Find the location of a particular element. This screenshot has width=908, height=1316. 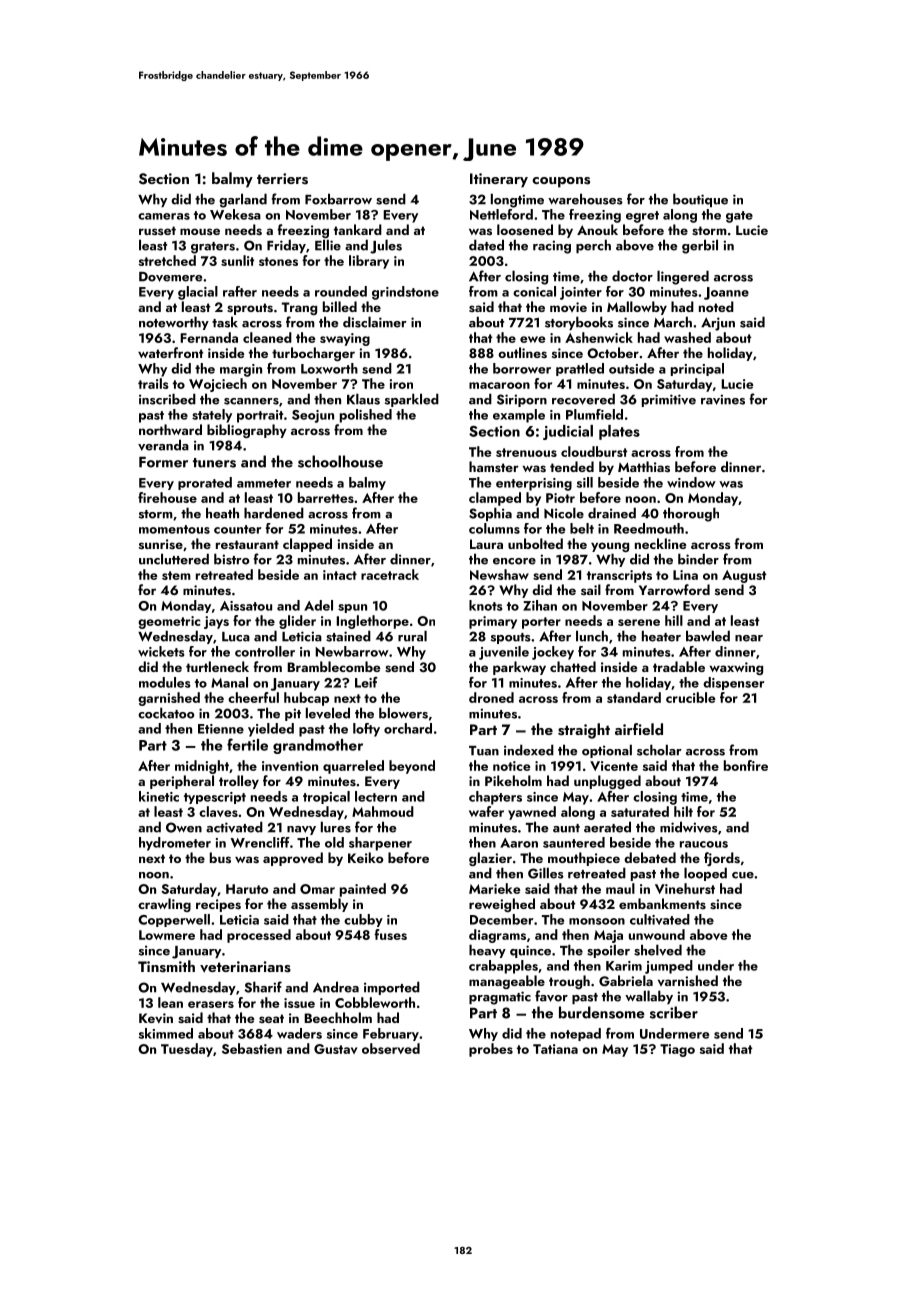

hydrometer is located at coordinates (175, 844).
